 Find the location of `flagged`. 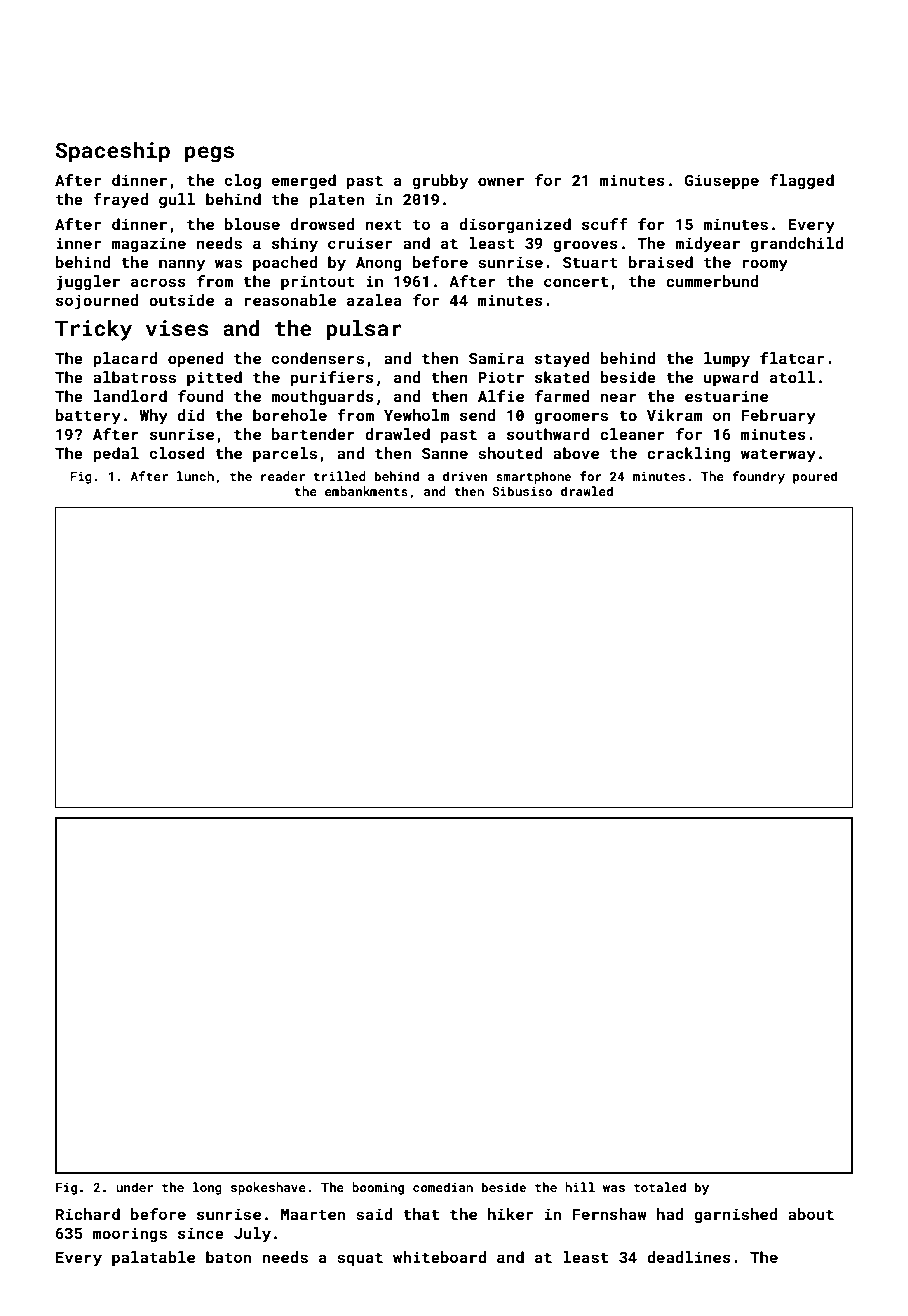

flagged is located at coordinates (802, 182).
